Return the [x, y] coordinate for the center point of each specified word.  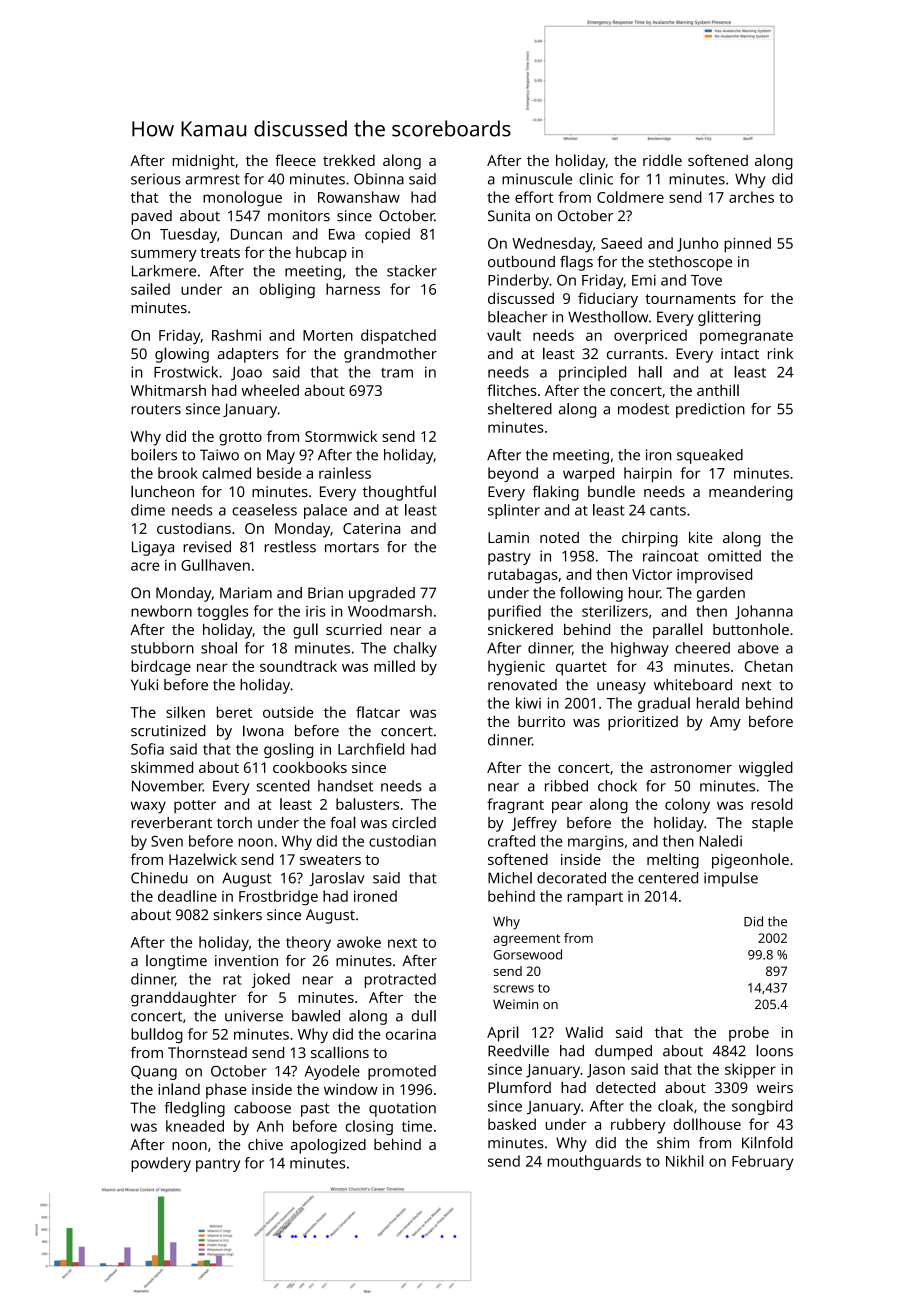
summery [163, 256]
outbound [521, 262]
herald [718, 703]
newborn [161, 611]
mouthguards [594, 1162]
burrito [541, 721]
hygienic [516, 668]
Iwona [263, 731]
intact [740, 353]
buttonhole [751, 629]
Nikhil [685, 1161]
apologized [328, 1146]
